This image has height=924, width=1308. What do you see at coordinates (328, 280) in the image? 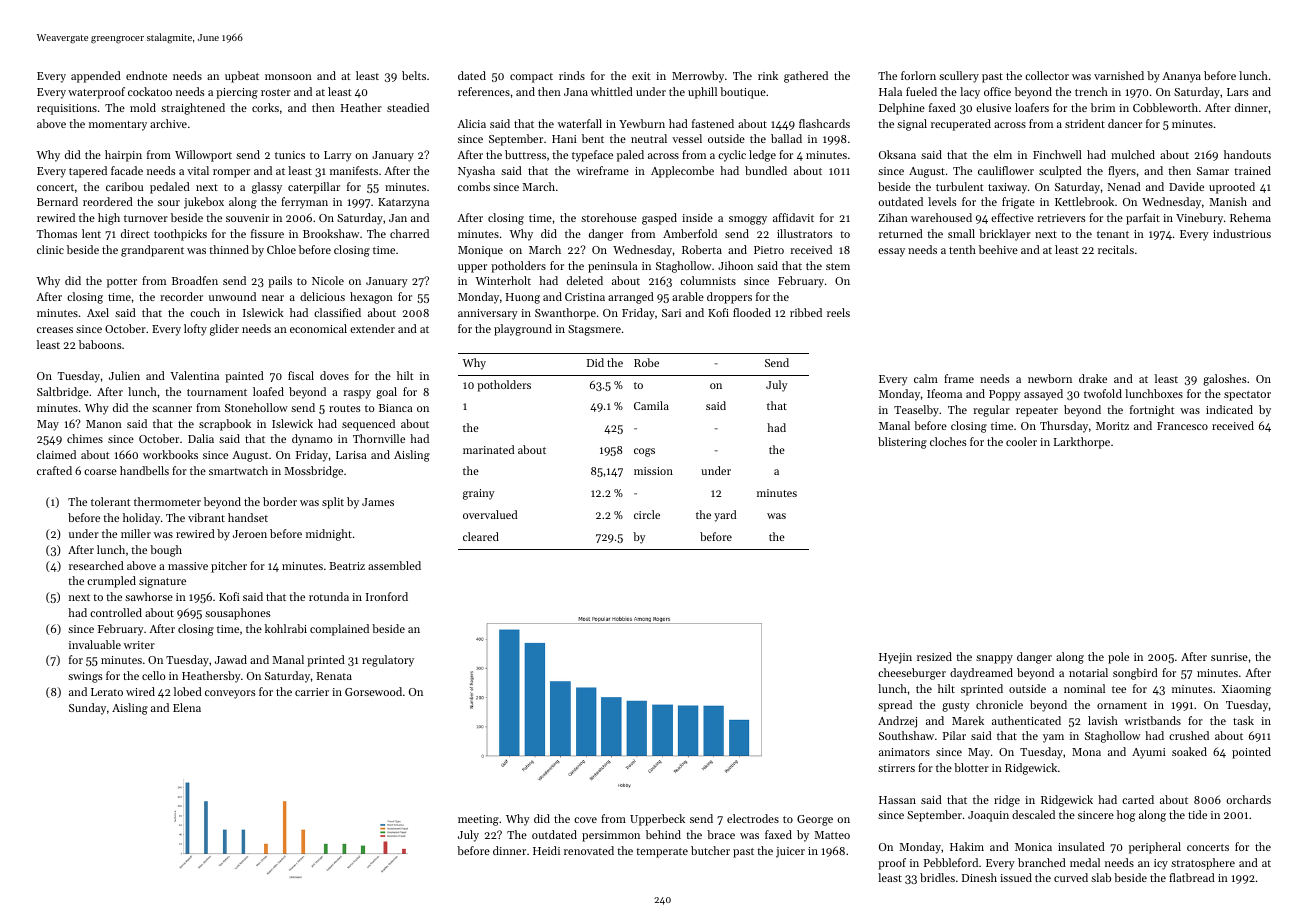
I see `Nicole` at bounding box center [328, 280].
